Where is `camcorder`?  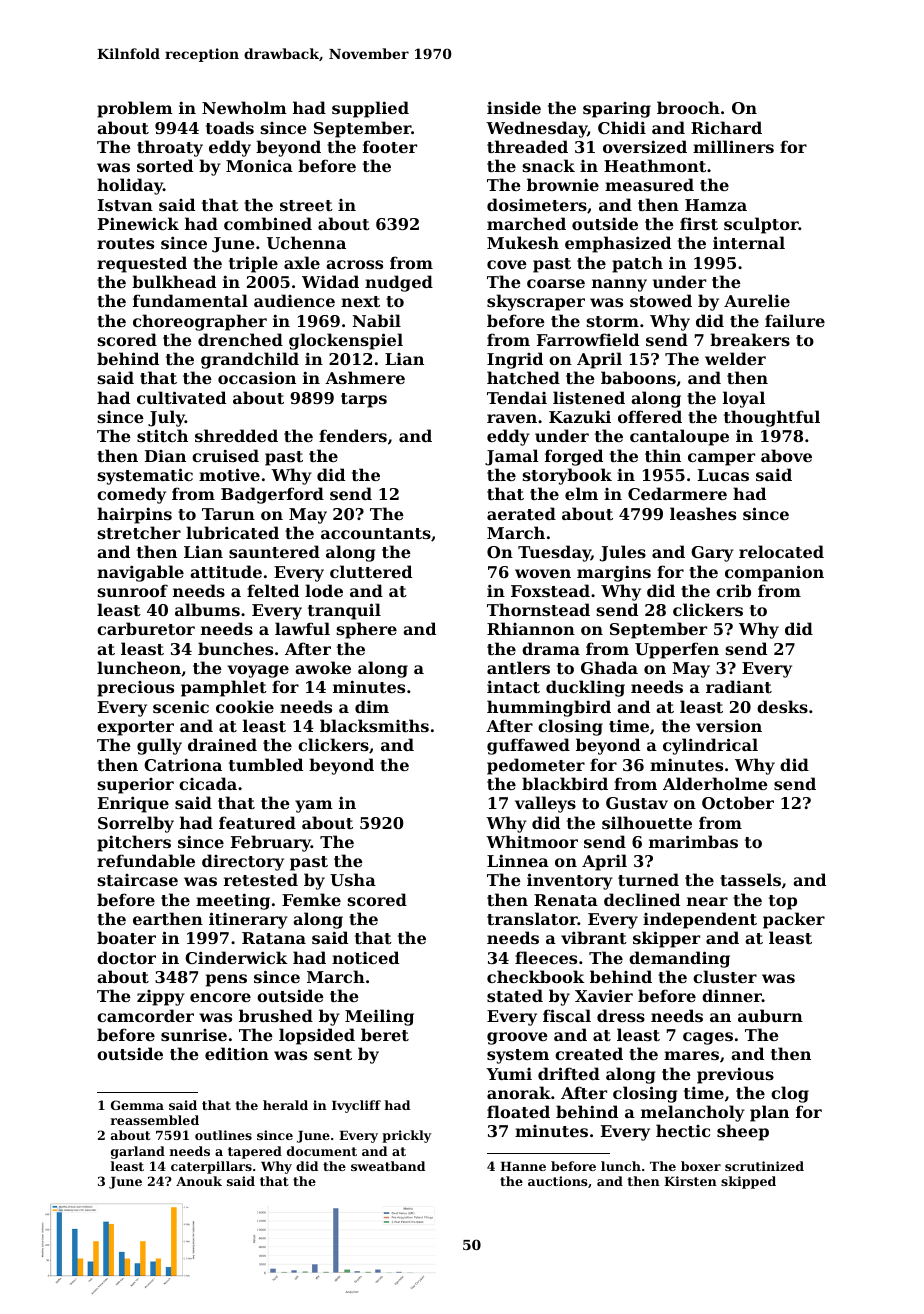
camcorder is located at coordinates (145, 1015).
